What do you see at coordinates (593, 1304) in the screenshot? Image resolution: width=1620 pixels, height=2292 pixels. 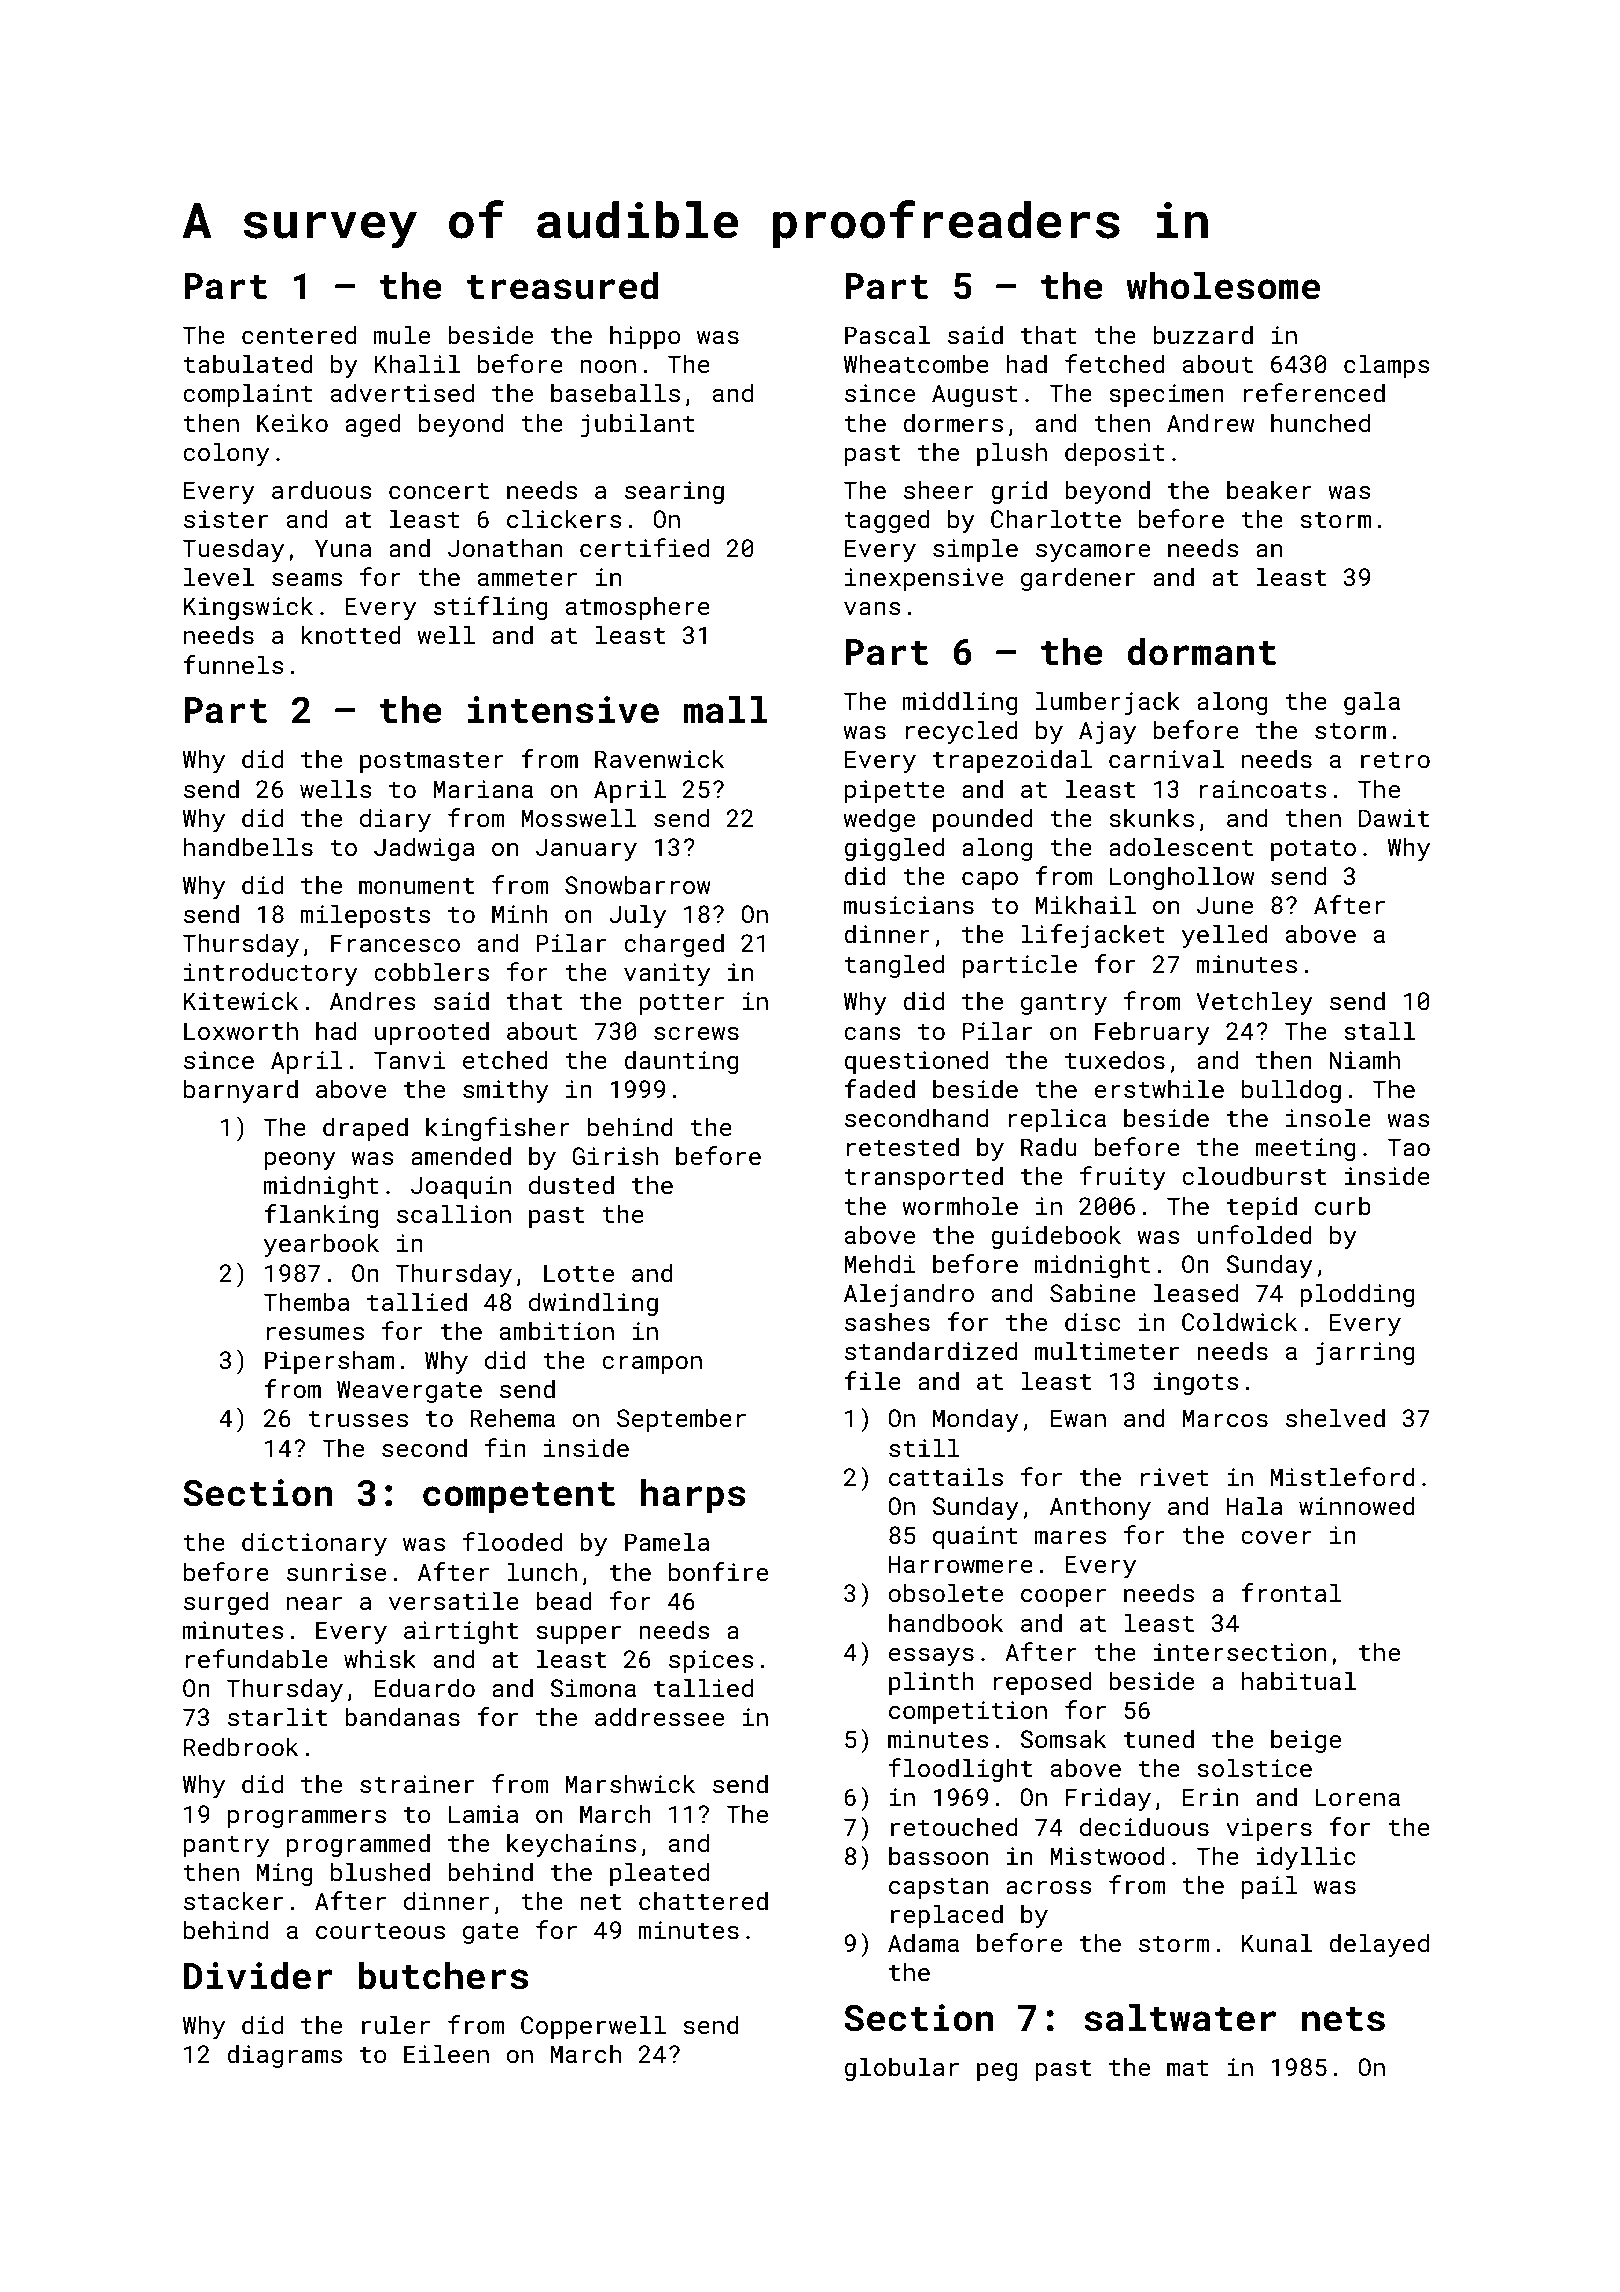 I see `dwindling` at bounding box center [593, 1304].
